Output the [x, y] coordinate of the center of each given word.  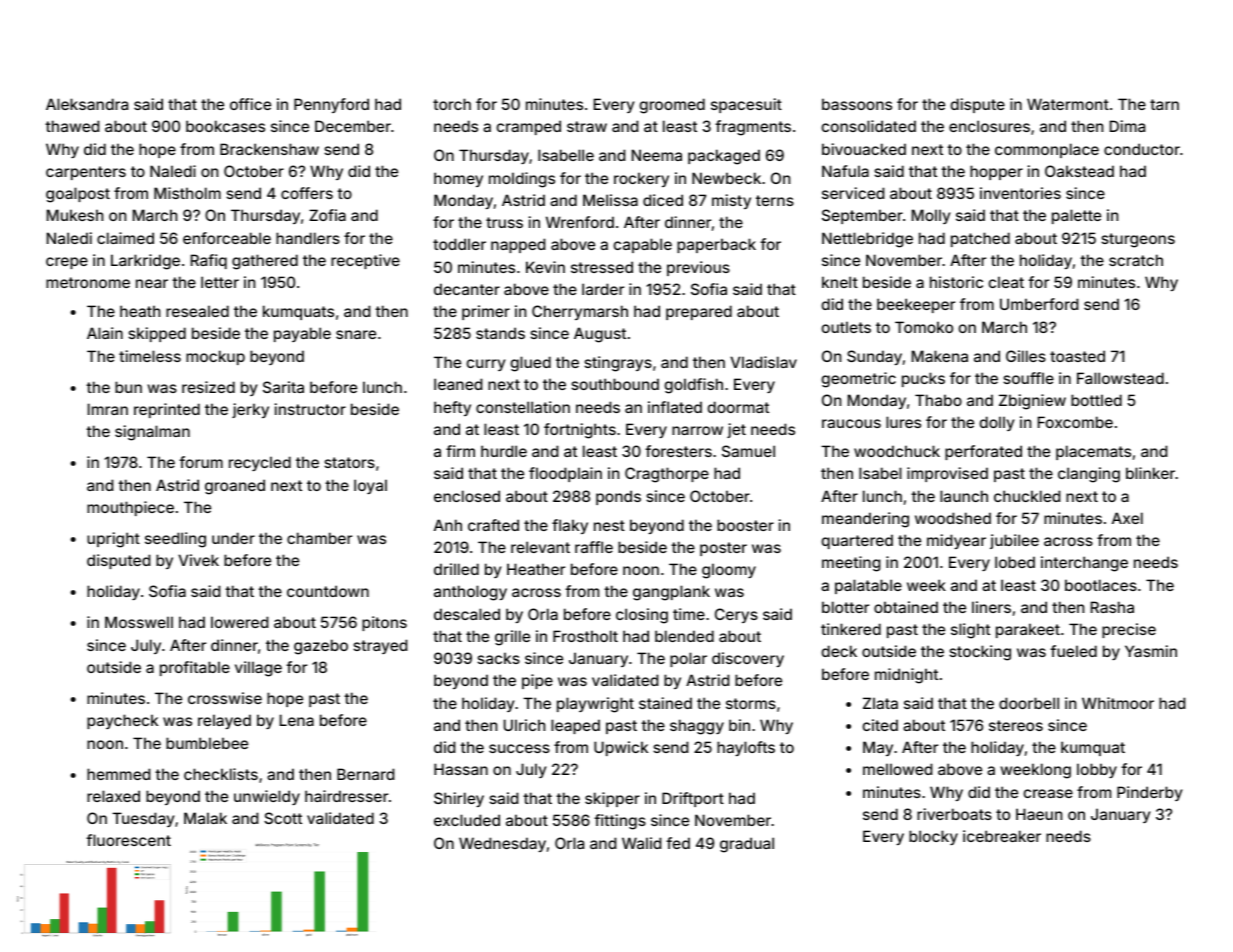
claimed [125, 238]
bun [128, 387]
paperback [716, 245]
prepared [699, 312]
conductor [1142, 149]
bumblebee [207, 743]
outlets [846, 327]
